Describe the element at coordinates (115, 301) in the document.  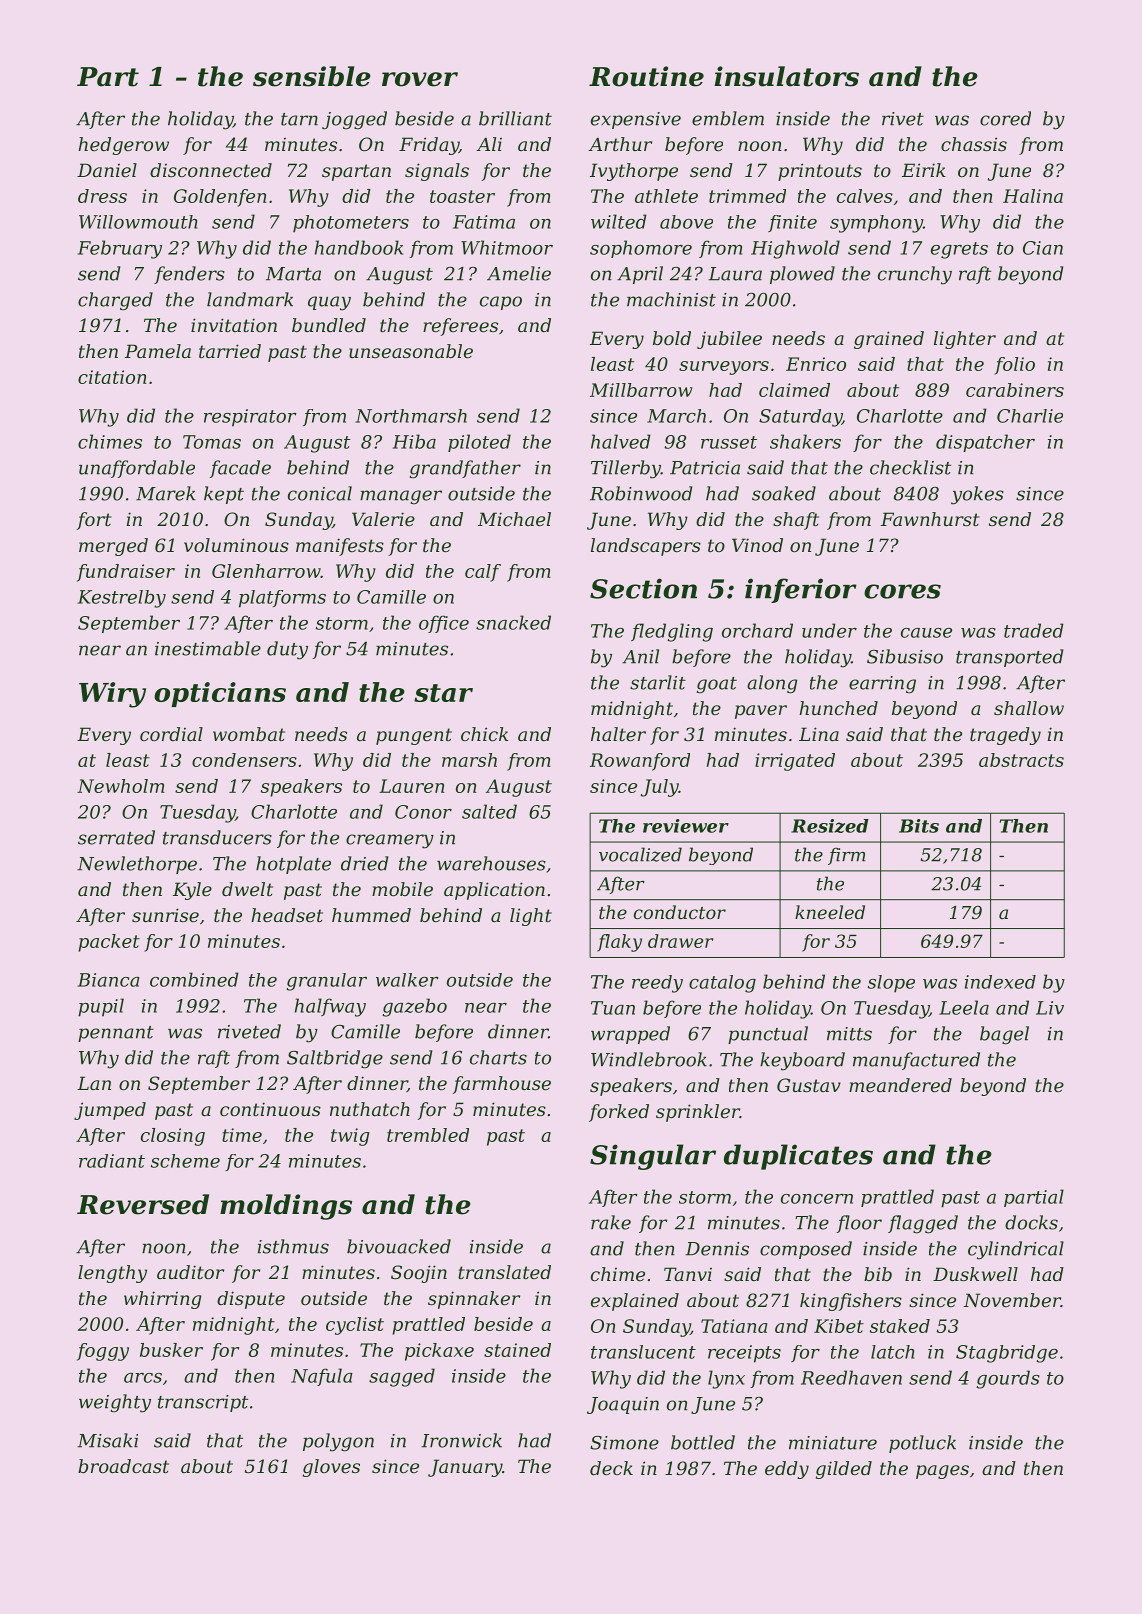
I see `charged` at that location.
